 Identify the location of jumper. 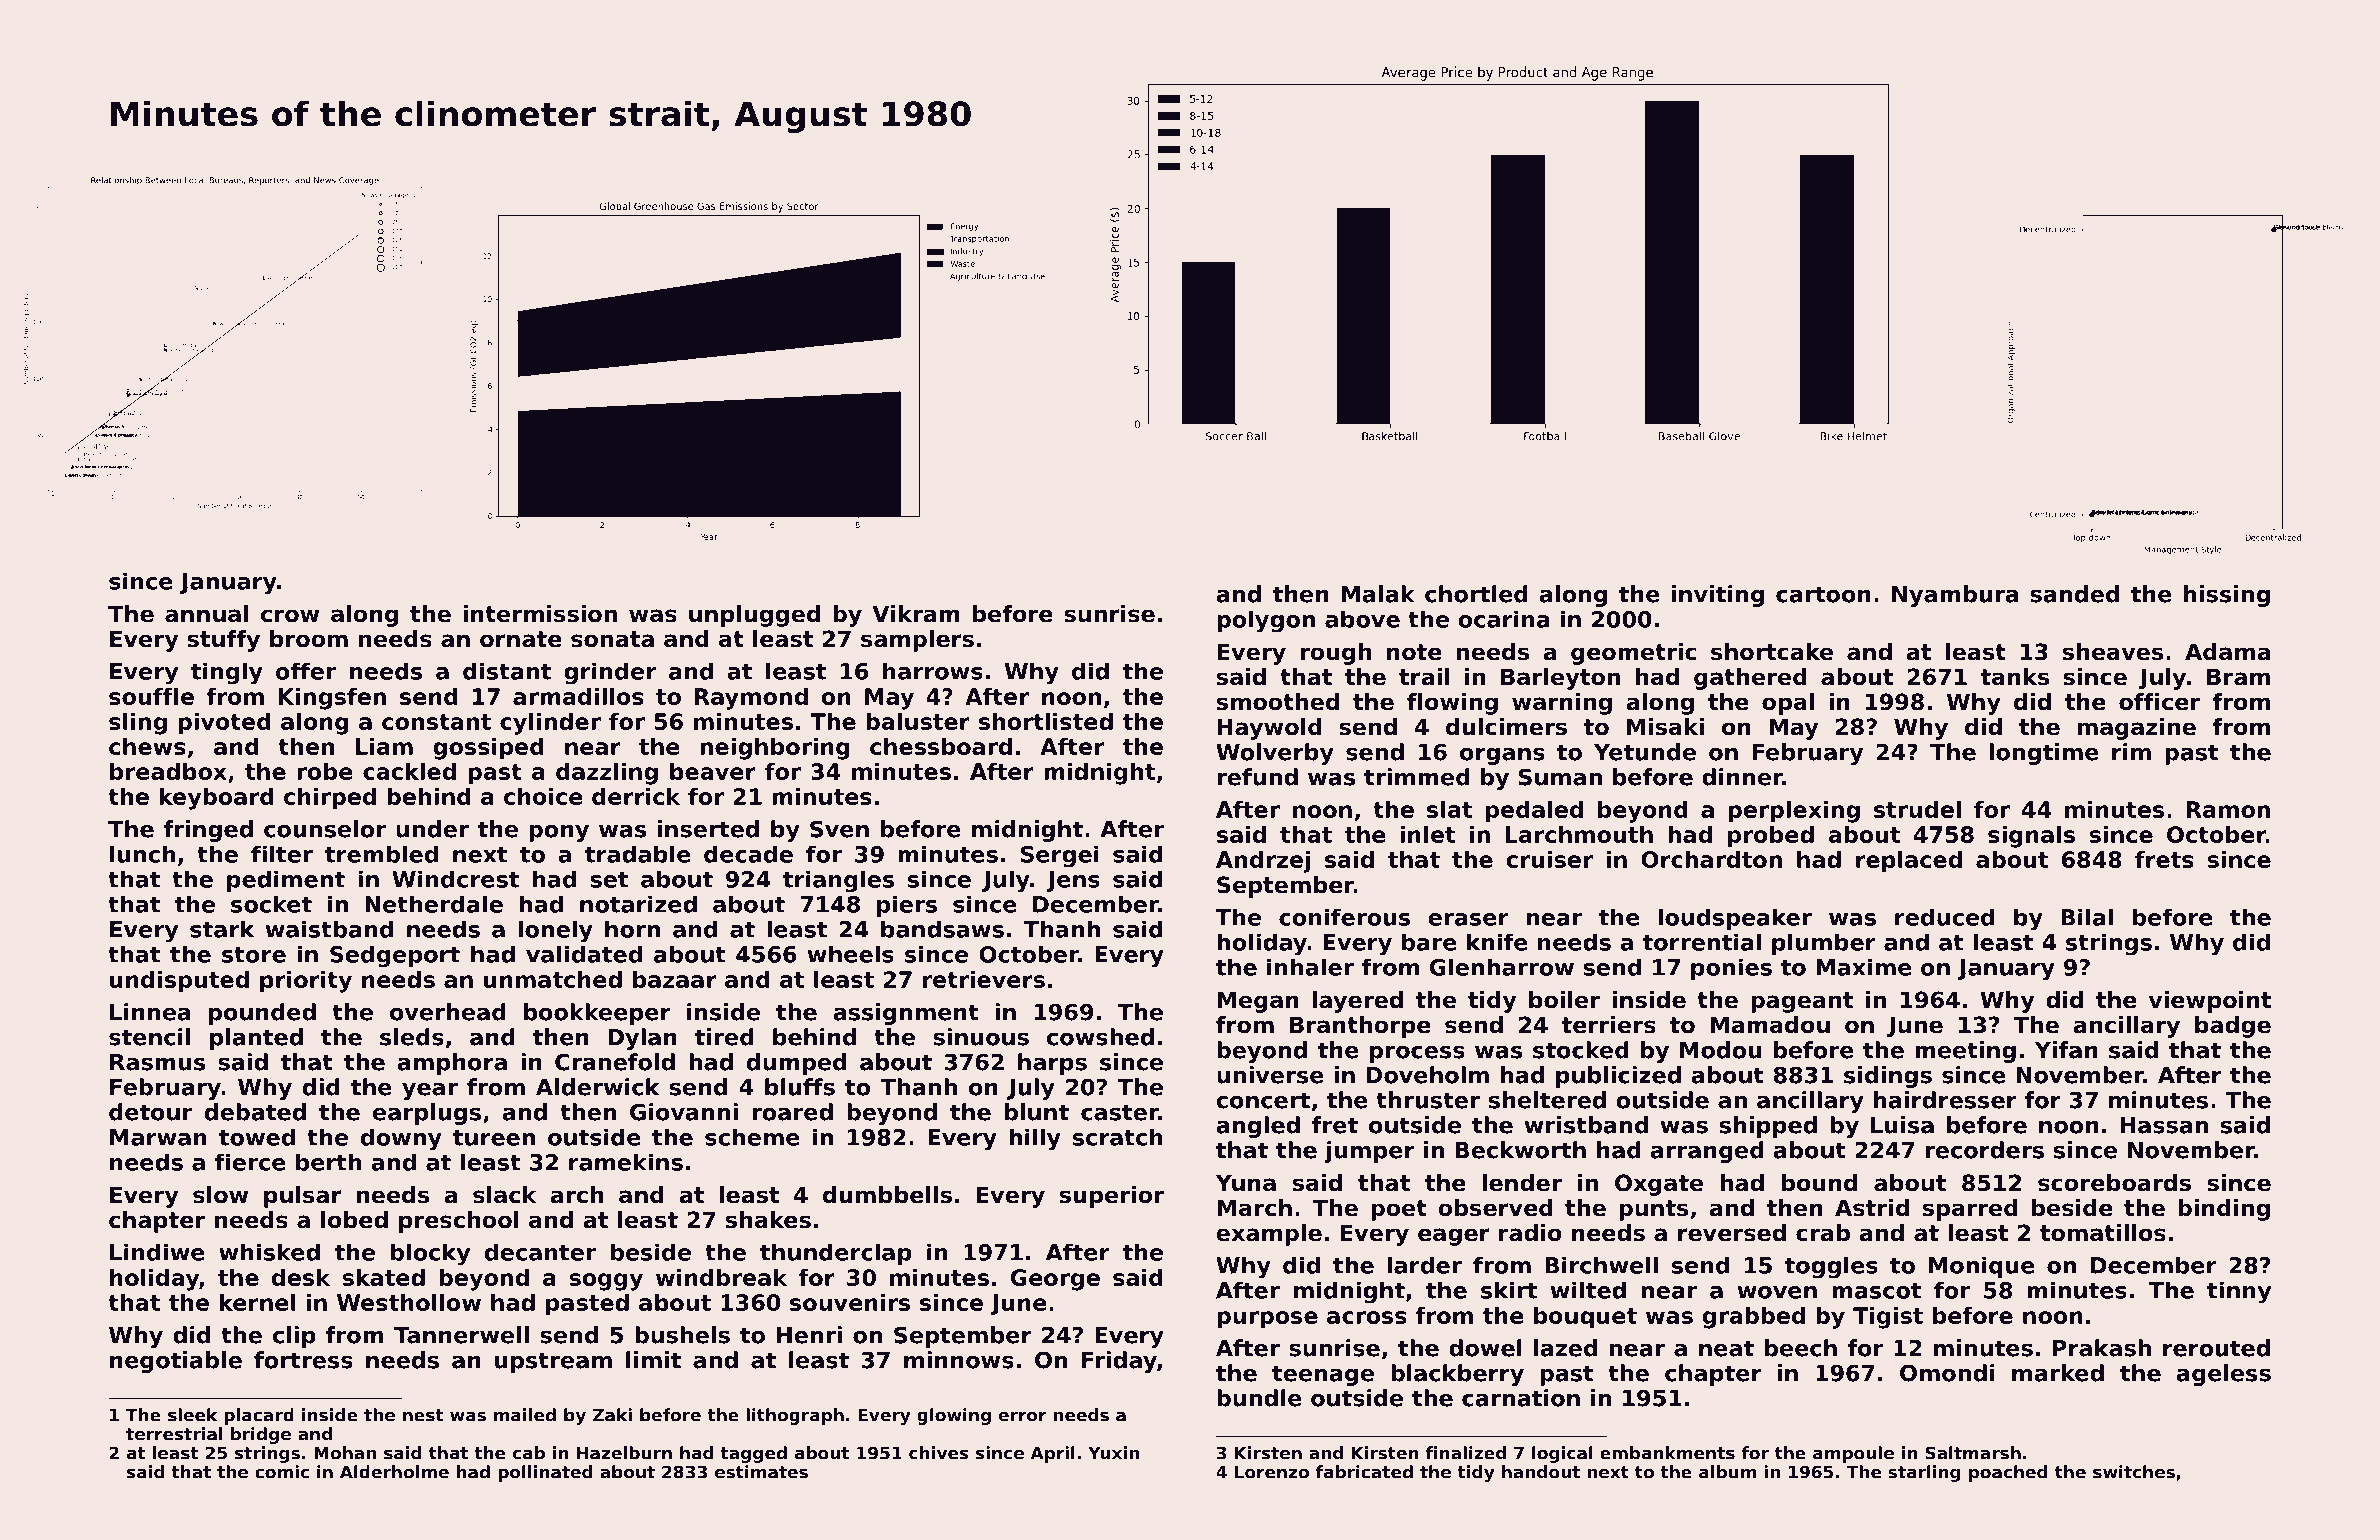
(1369, 1152).
